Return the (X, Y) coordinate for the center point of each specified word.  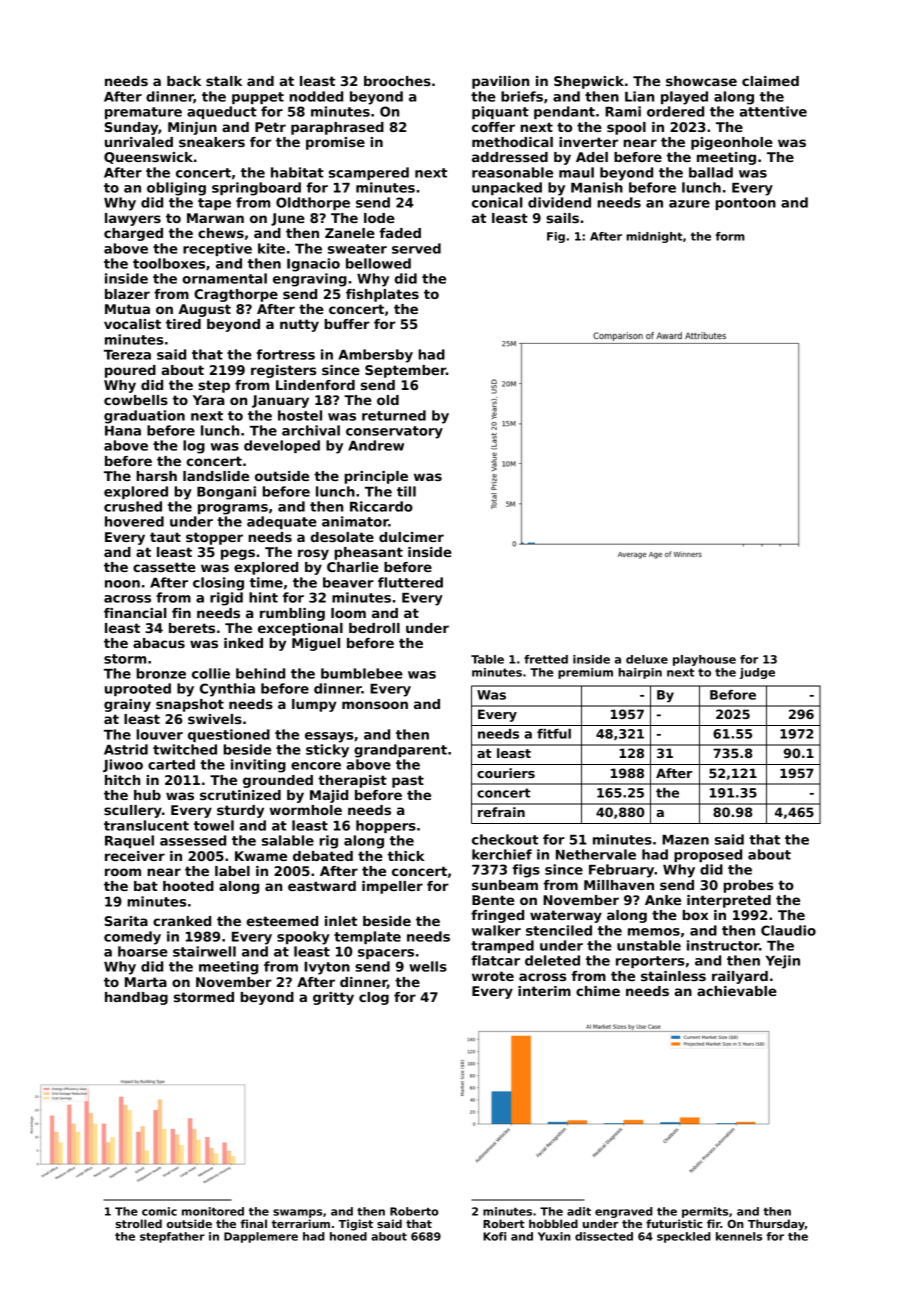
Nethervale (596, 854)
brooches (397, 81)
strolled (138, 1223)
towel (214, 825)
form (730, 236)
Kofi (494, 1236)
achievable (737, 991)
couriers (506, 773)
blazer (127, 294)
